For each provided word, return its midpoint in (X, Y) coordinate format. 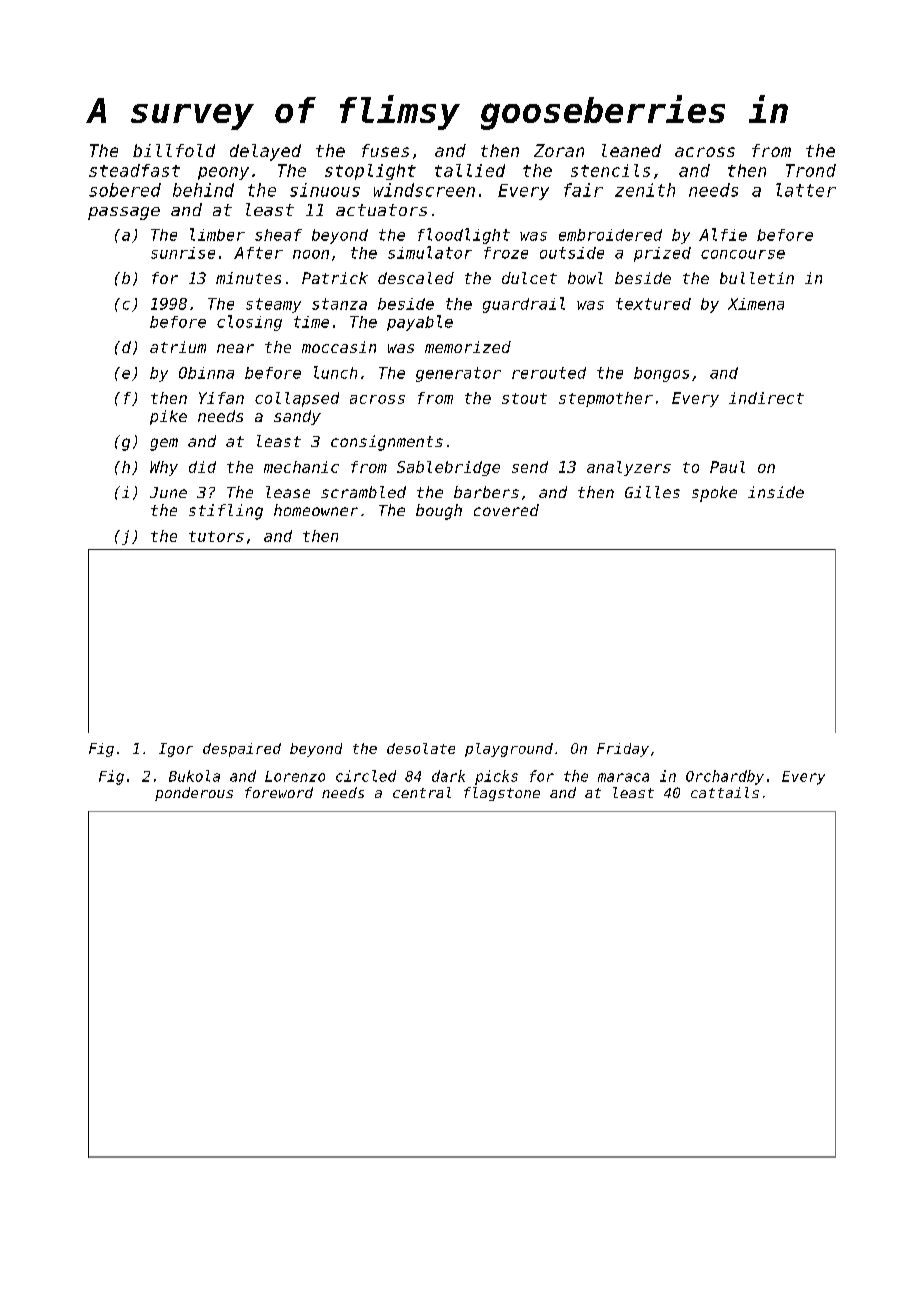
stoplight (370, 172)
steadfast (134, 170)
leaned (631, 150)
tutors (216, 536)
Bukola (194, 776)
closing (249, 323)
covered (506, 510)
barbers (486, 492)
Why (164, 468)
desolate (421, 748)
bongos (661, 374)
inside (776, 492)
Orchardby (725, 777)
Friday (623, 750)
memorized (468, 347)
